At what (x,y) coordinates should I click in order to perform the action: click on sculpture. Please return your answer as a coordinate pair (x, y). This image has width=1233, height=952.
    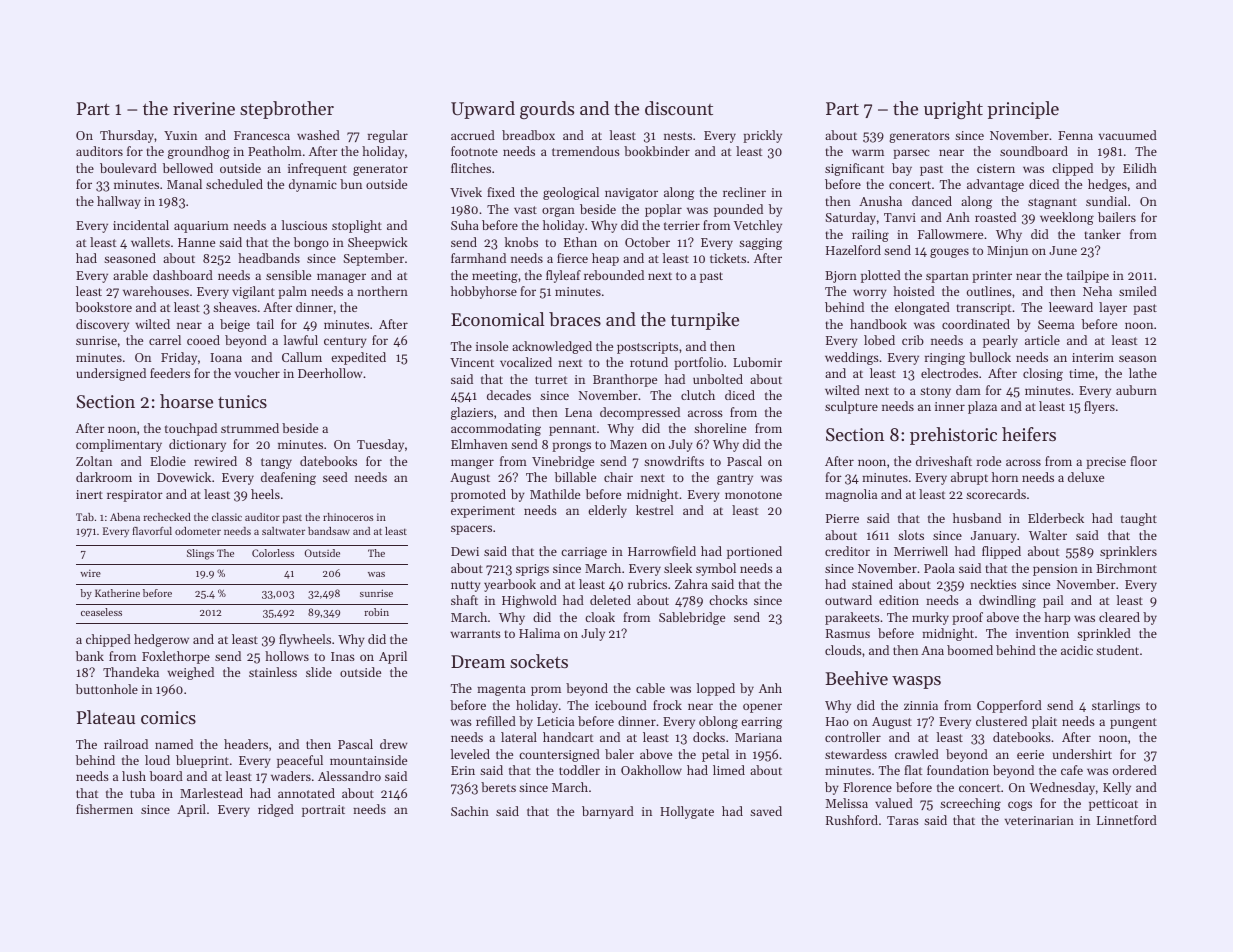
    Looking at the image, I should click on (851, 407).
